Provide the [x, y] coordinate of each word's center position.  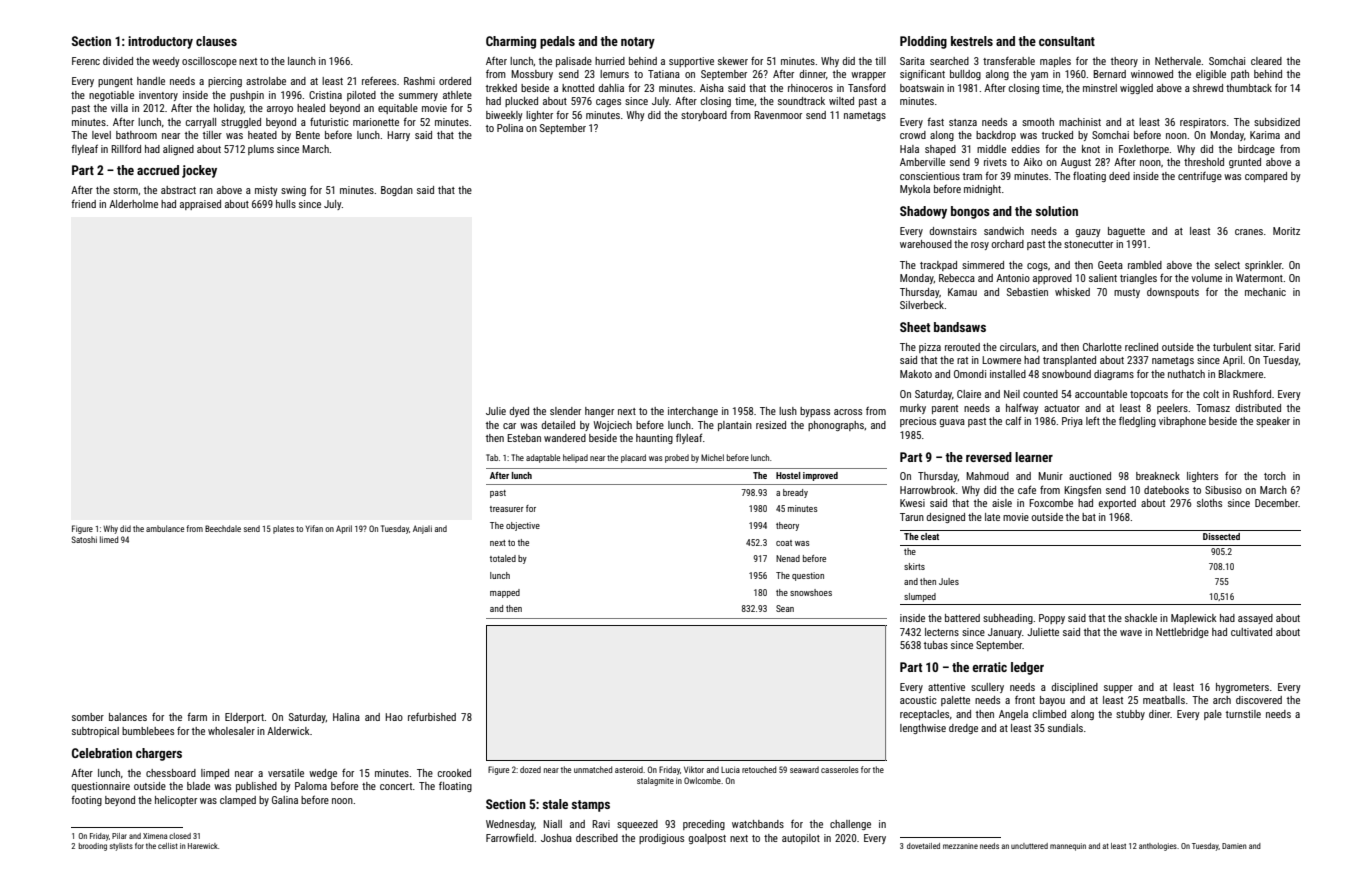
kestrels [972, 41]
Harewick [203, 846]
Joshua [556, 838]
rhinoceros [810, 88]
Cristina [325, 95]
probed [677, 458]
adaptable [543, 458]
